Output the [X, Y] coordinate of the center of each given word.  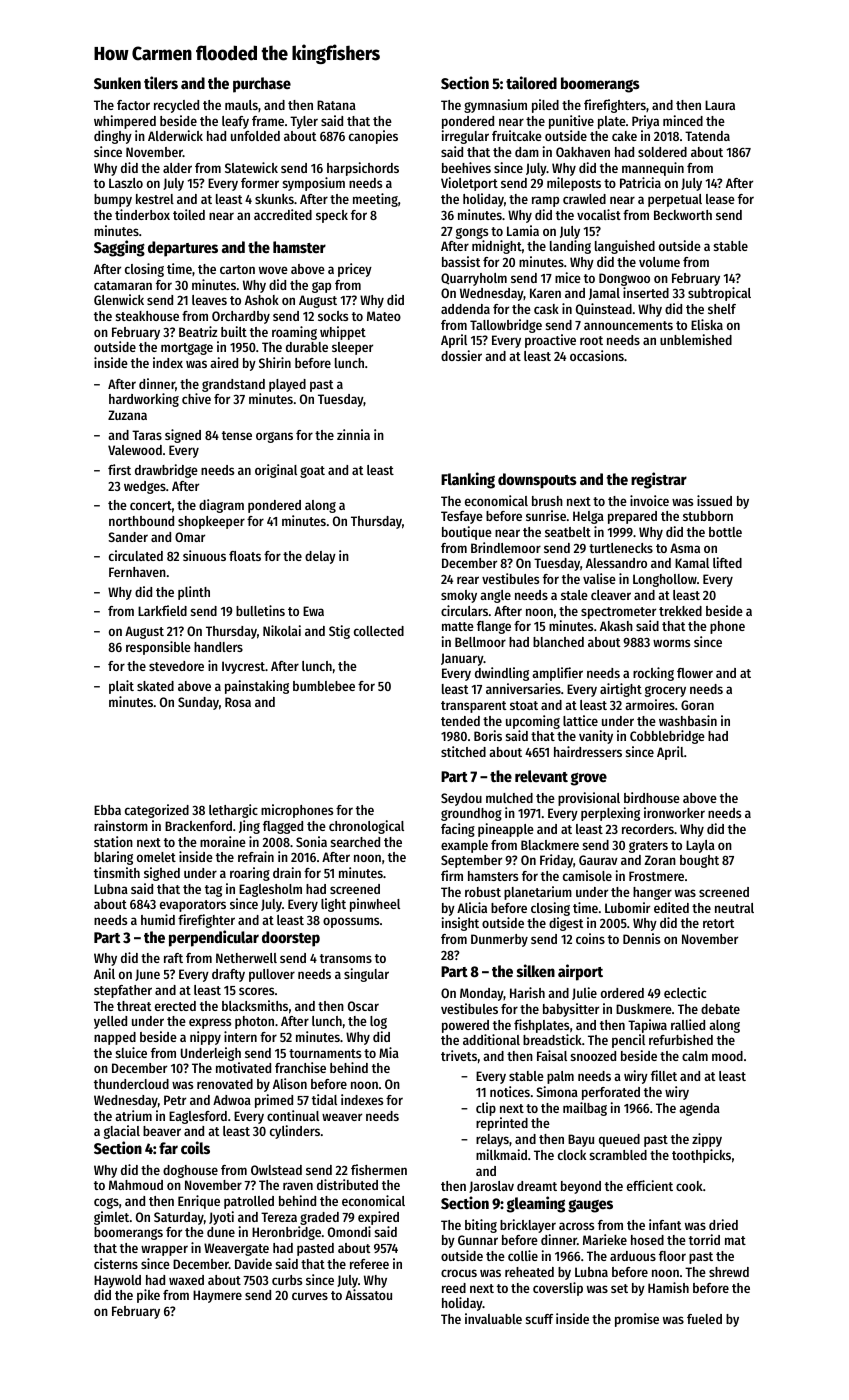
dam [527, 152]
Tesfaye [462, 517]
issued [714, 500]
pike [148, 1296]
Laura [720, 105]
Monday [482, 994]
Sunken [117, 83]
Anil [104, 973]
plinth [194, 593]
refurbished [681, 1039]
